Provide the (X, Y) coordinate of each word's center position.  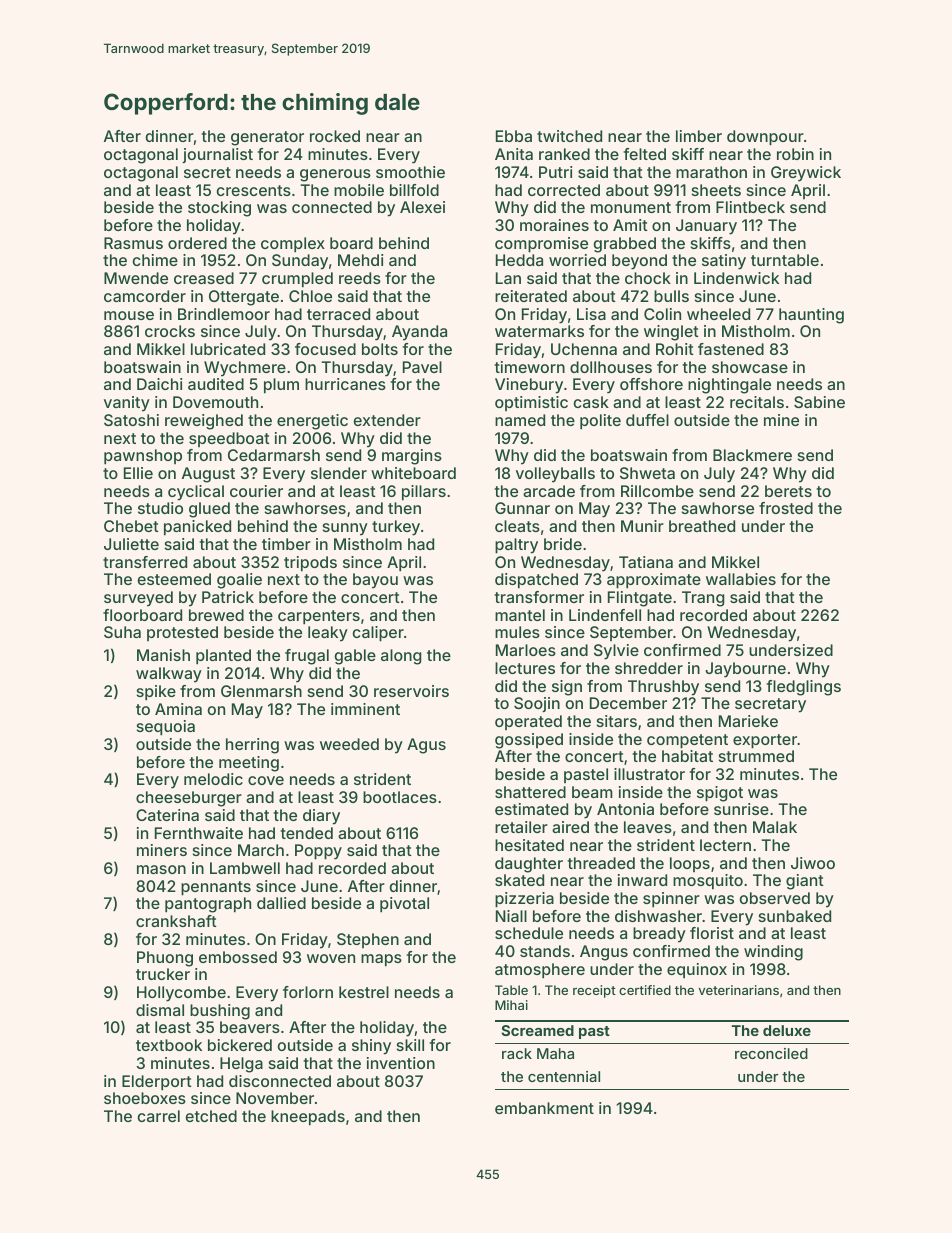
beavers (250, 1027)
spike (156, 693)
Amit (630, 225)
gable (355, 657)
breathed (702, 526)
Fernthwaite (199, 833)
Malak (775, 827)
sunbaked (795, 916)
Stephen (368, 940)
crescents (254, 190)
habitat (687, 756)
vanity (127, 404)
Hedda (519, 260)
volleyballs (555, 475)
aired (570, 827)
